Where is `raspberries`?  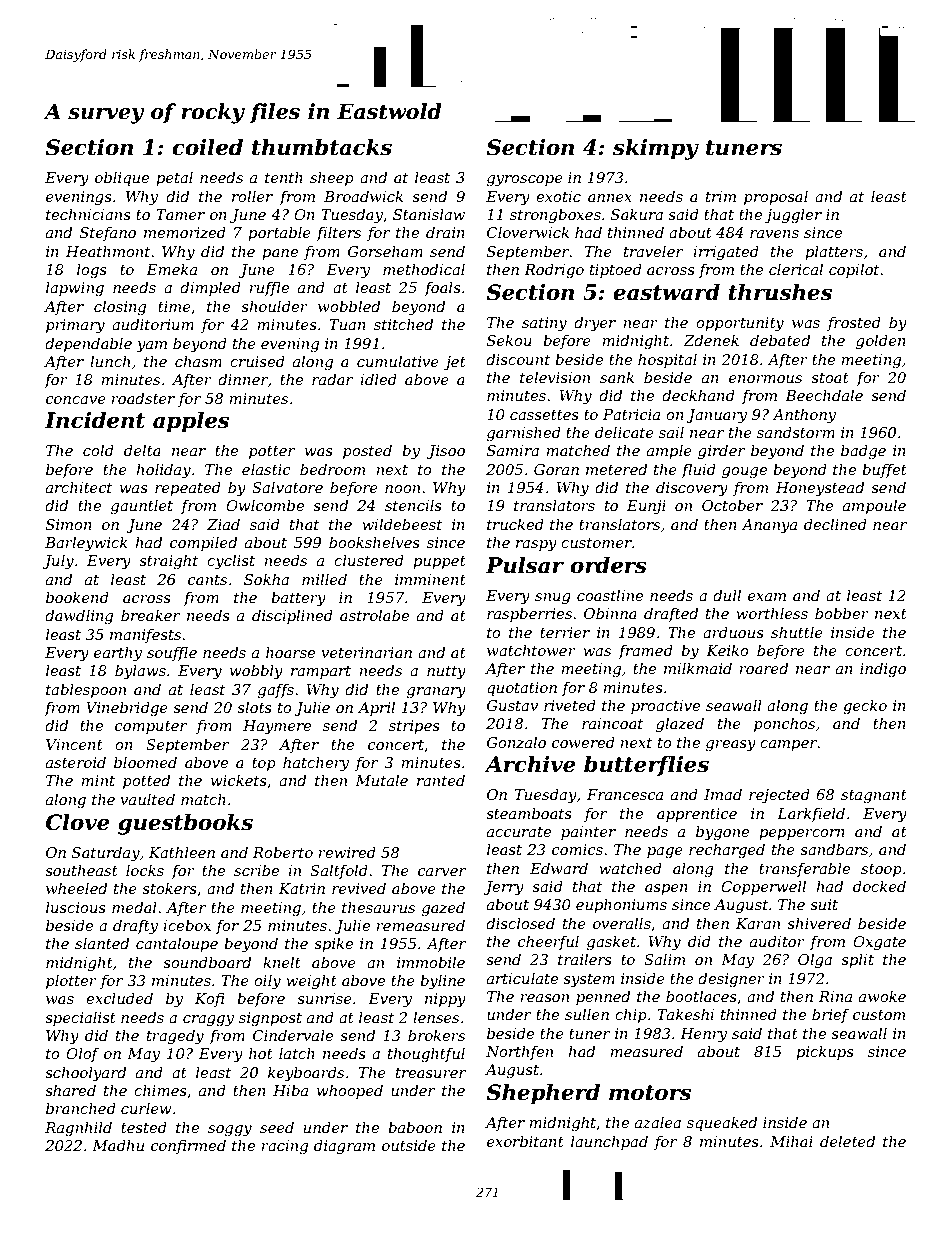
raspberries is located at coordinates (529, 614).
